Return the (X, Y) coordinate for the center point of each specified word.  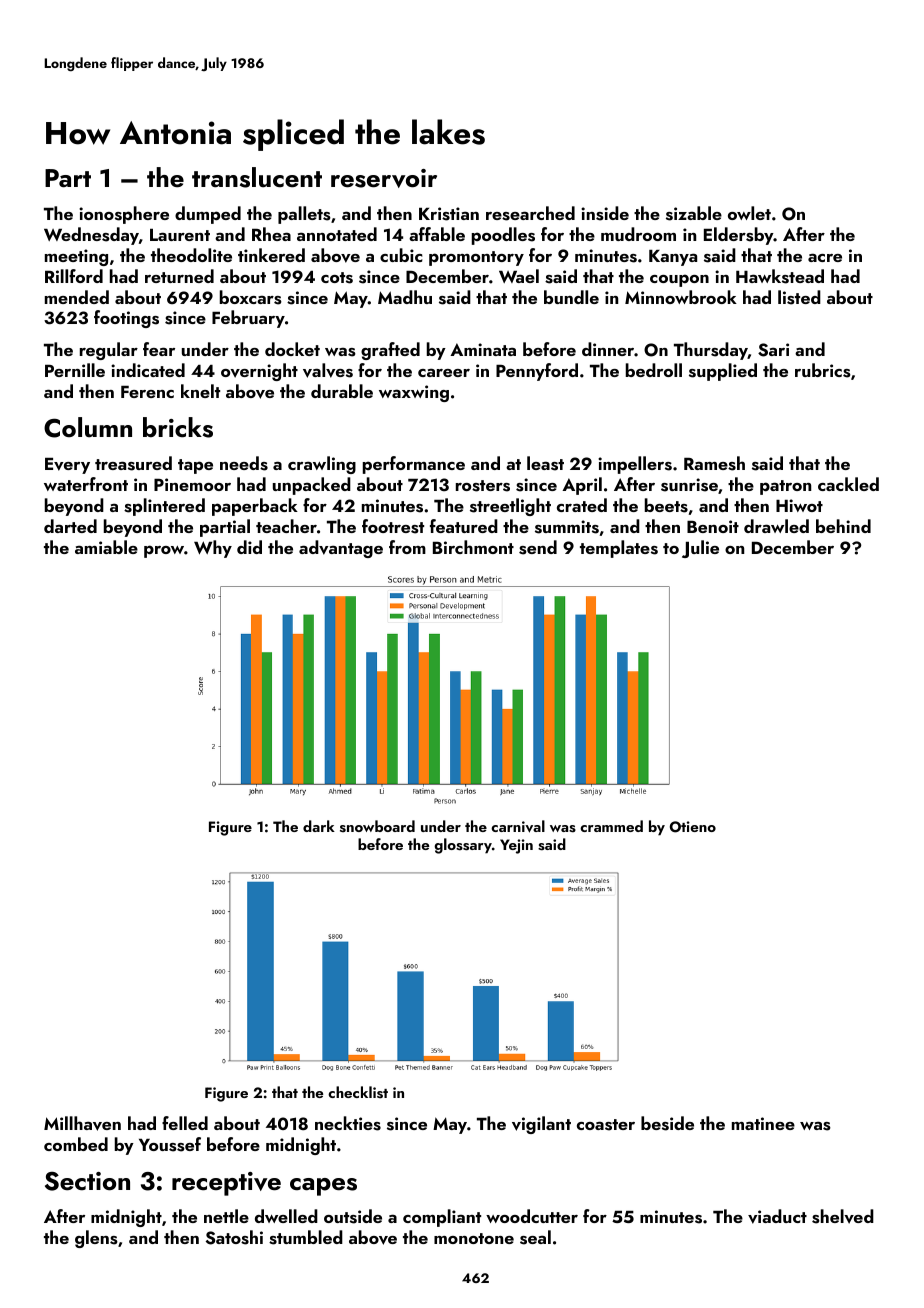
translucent (257, 177)
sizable (694, 213)
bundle (571, 297)
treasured (133, 463)
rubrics (823, 370)
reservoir (384, 178)
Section (87, 1181)
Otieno (693, 827)
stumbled (306, 1237)
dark (319, 826)
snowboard (377, 826)
